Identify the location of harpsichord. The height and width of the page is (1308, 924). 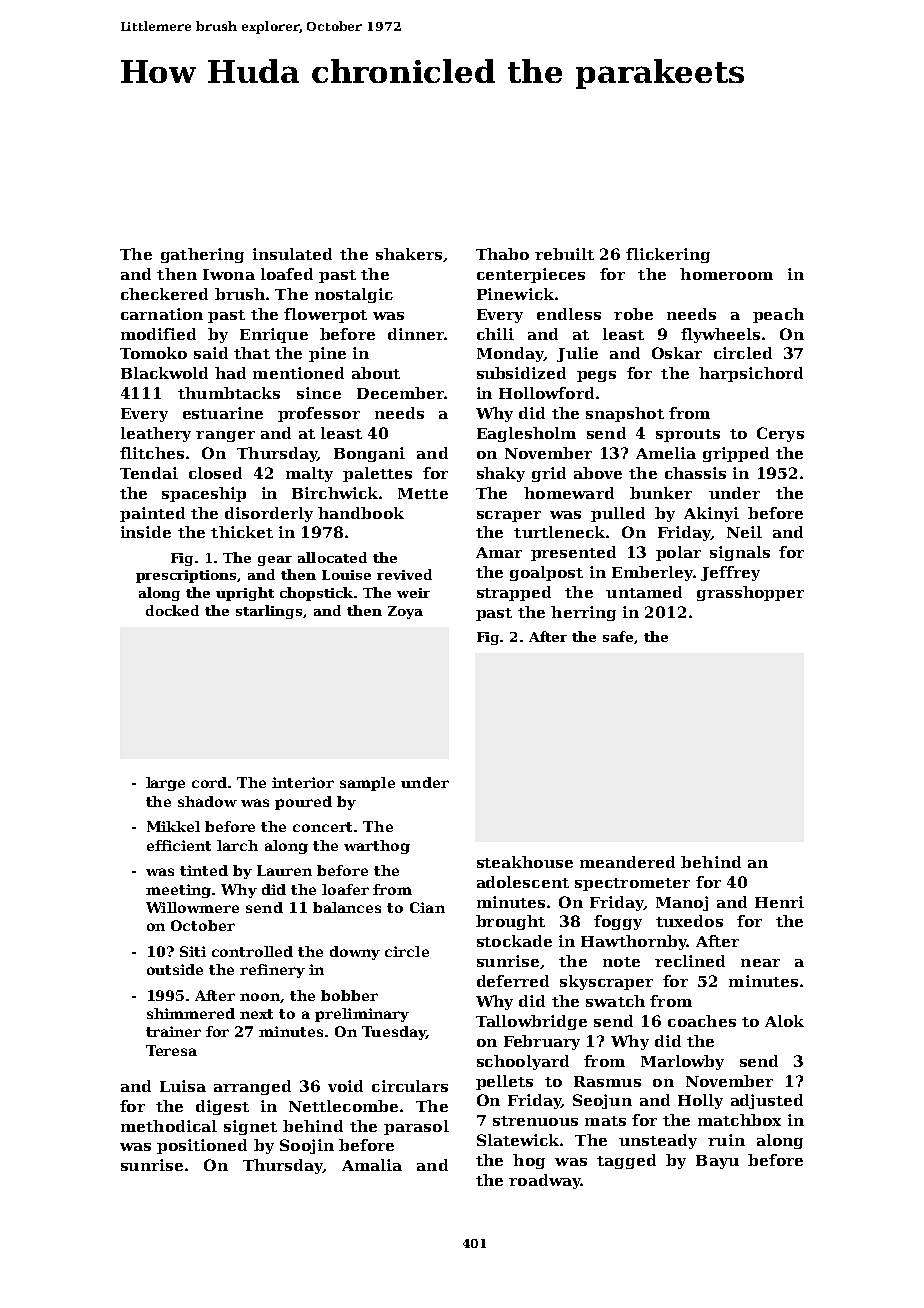
(751, 374).
